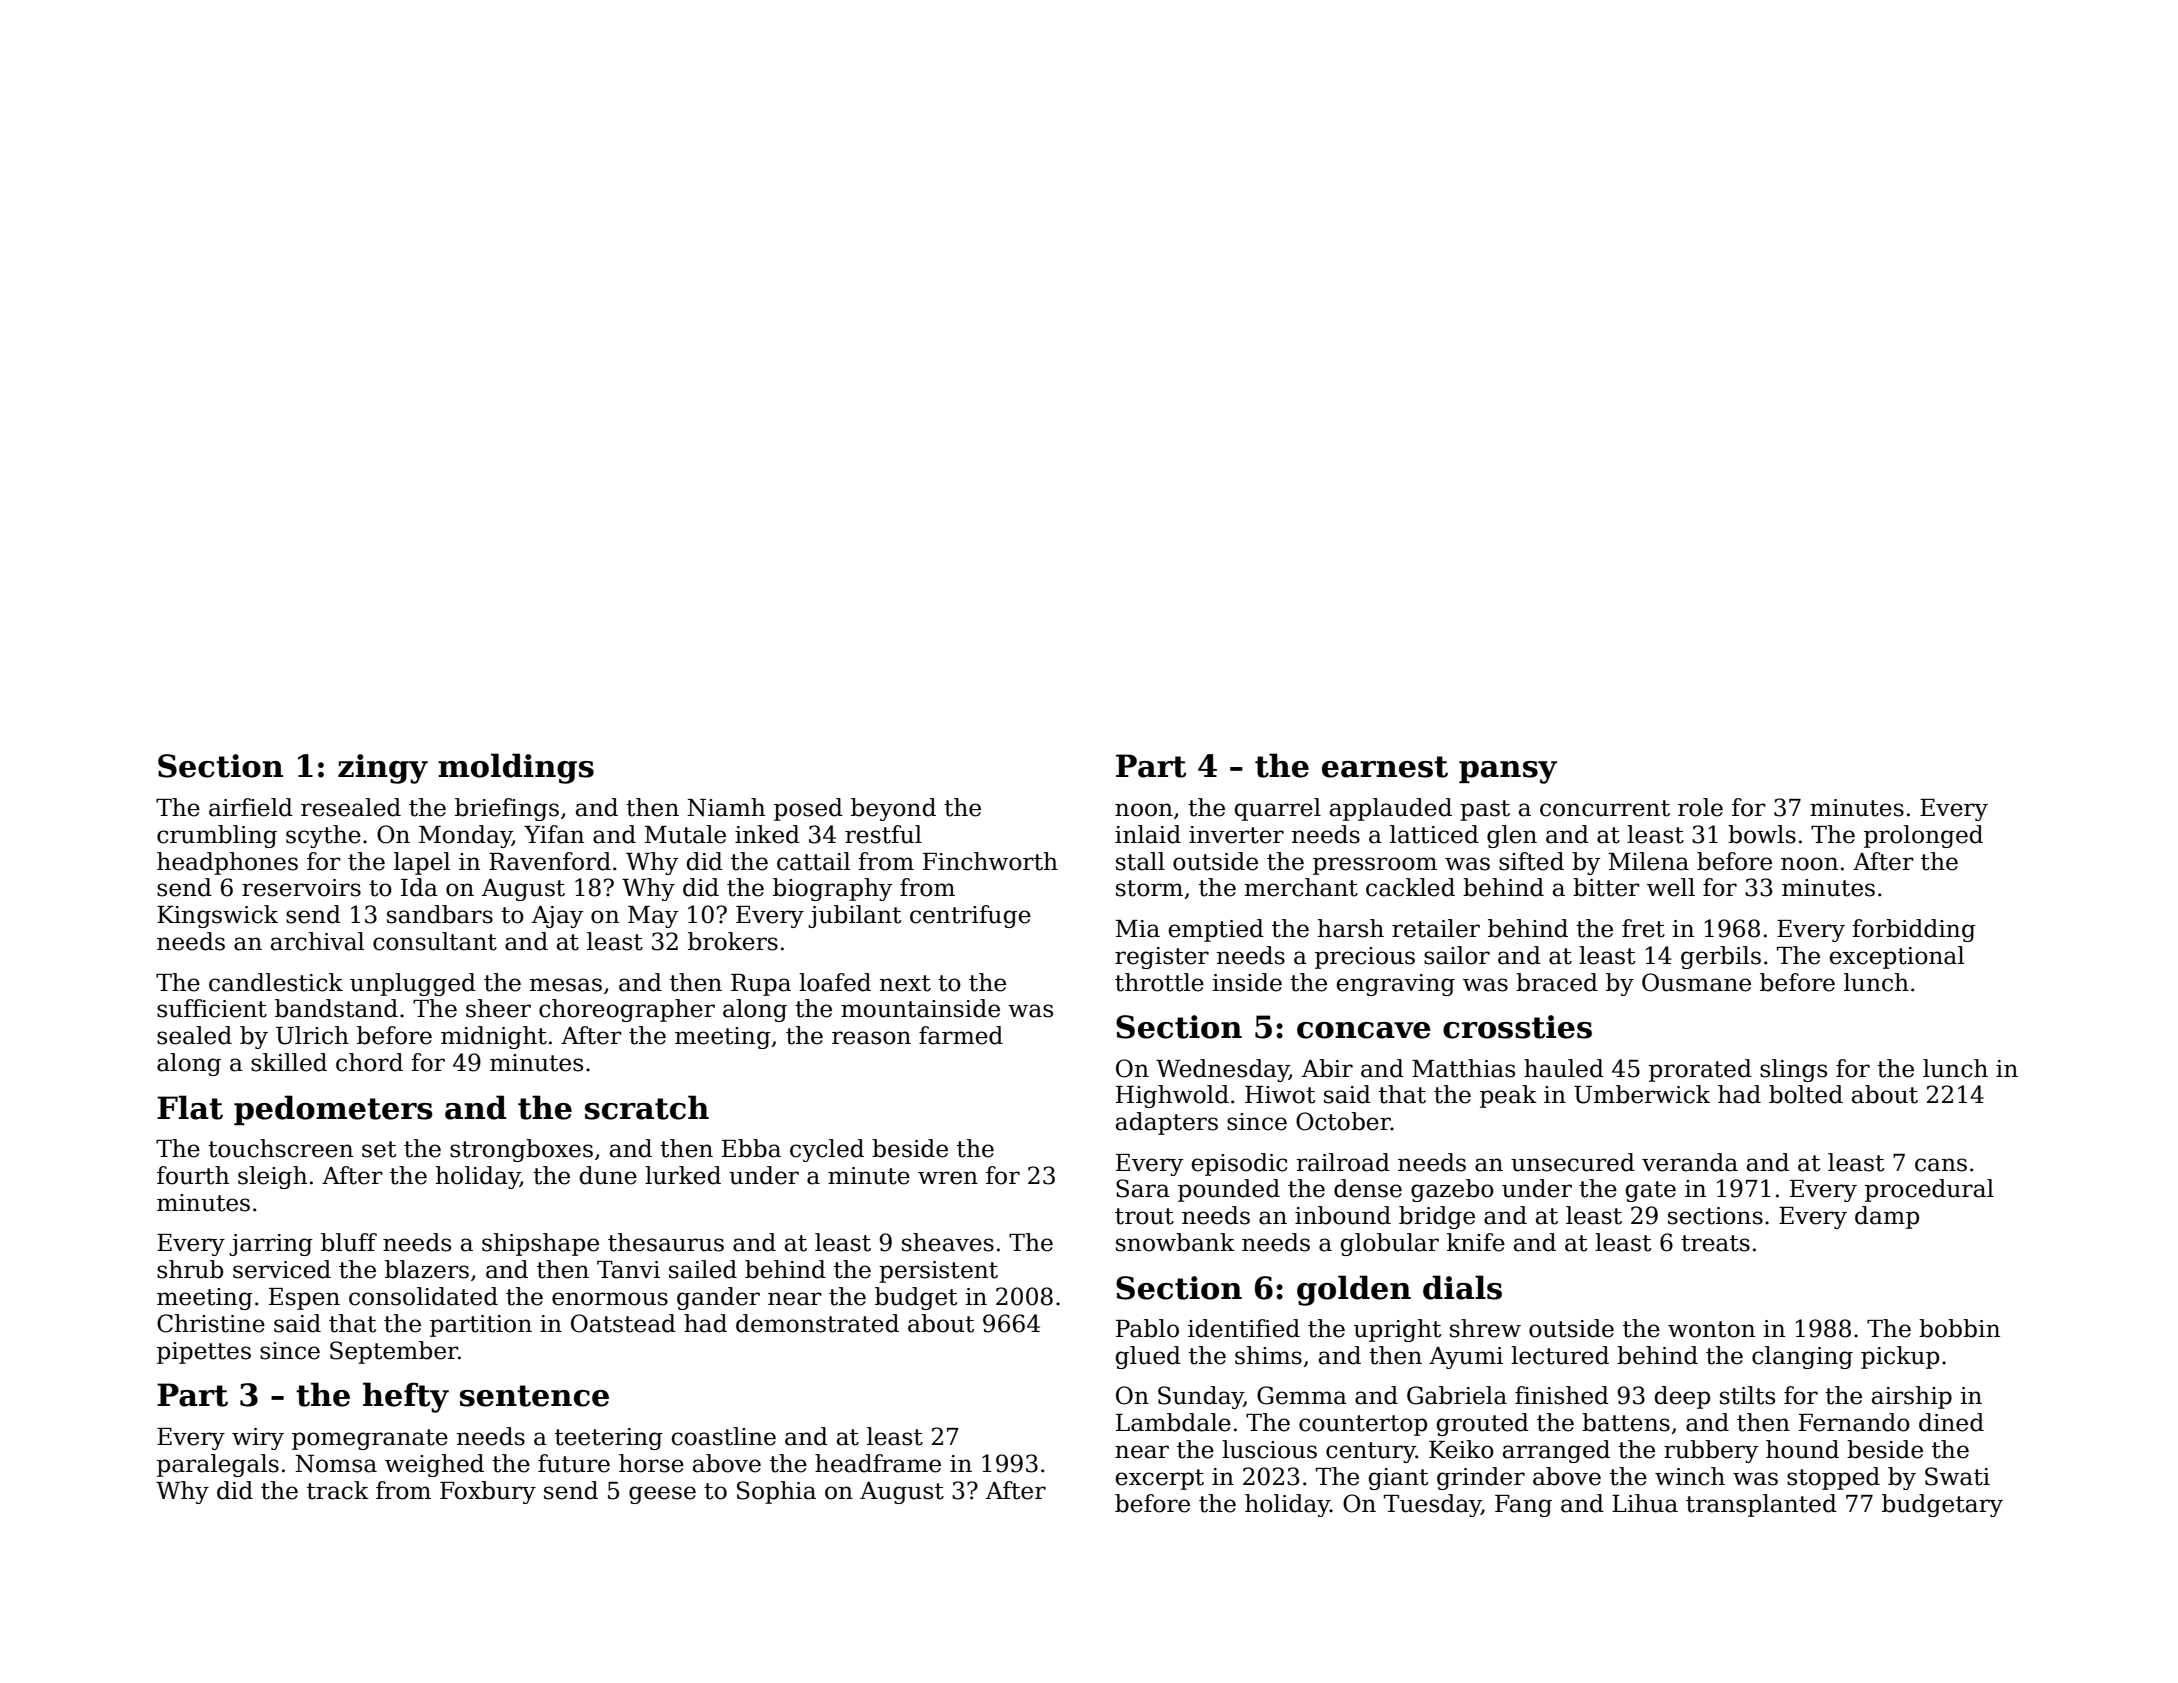 The width and height of the screenshot is (2178, 1683). I want to click on bolted, so click(1806, 1094).
